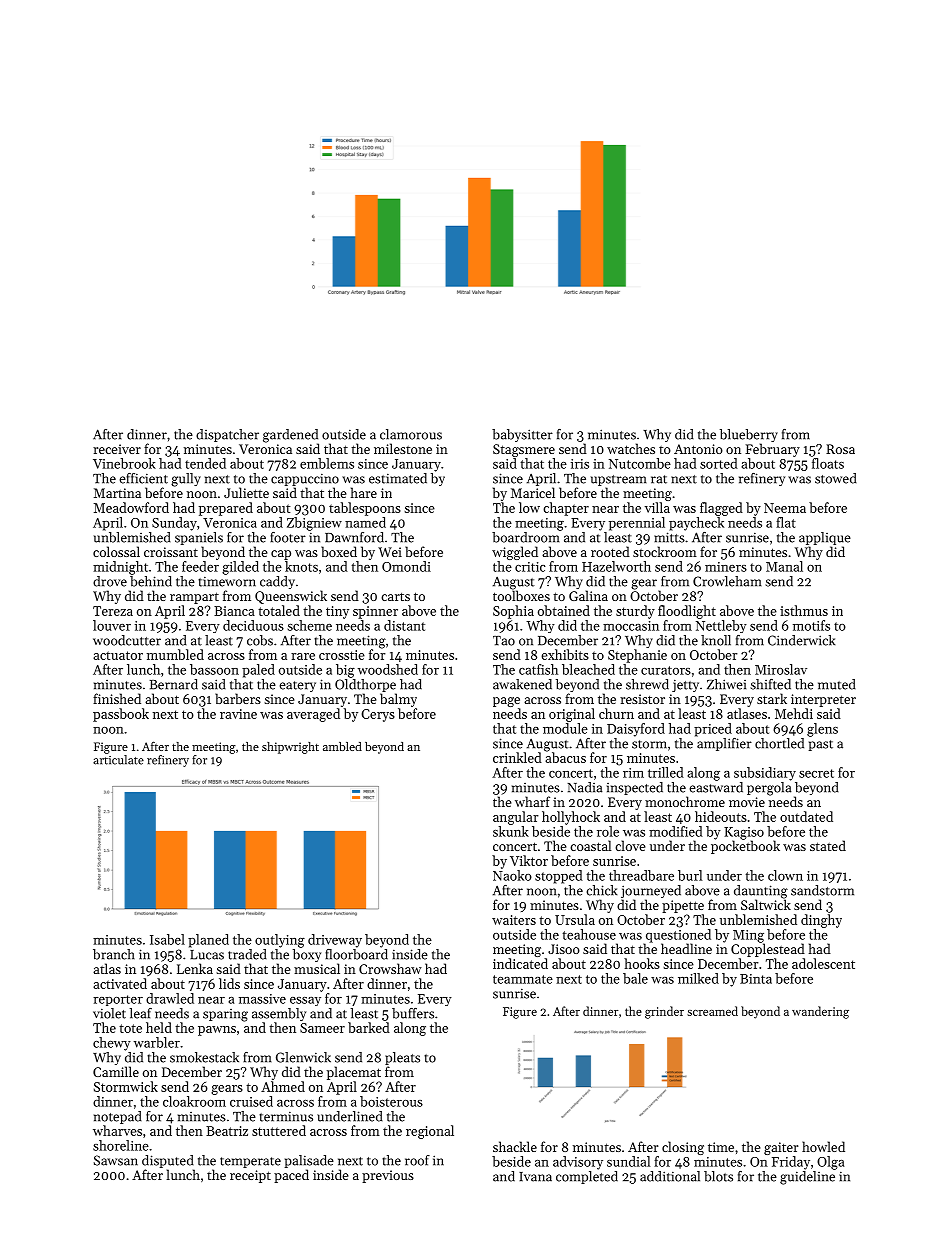 The height and width of the screenshot is (1233, 952). Describe the element at coordinates (514, 920) in the screenshot. I see `waiters` at that location.
